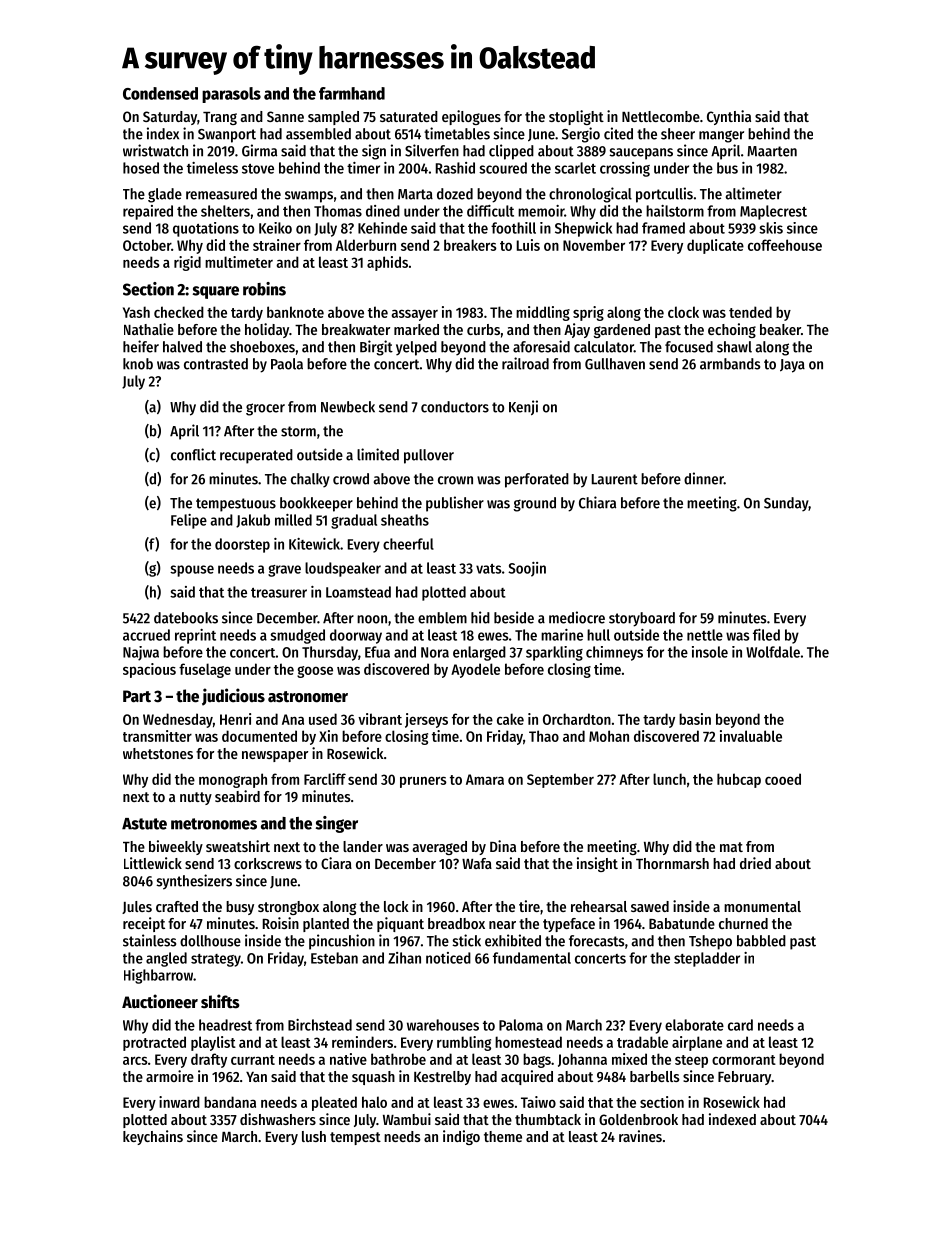 The height and width of the screenshot is (1233, 952). I want to click on filed, so click(766, 635).
